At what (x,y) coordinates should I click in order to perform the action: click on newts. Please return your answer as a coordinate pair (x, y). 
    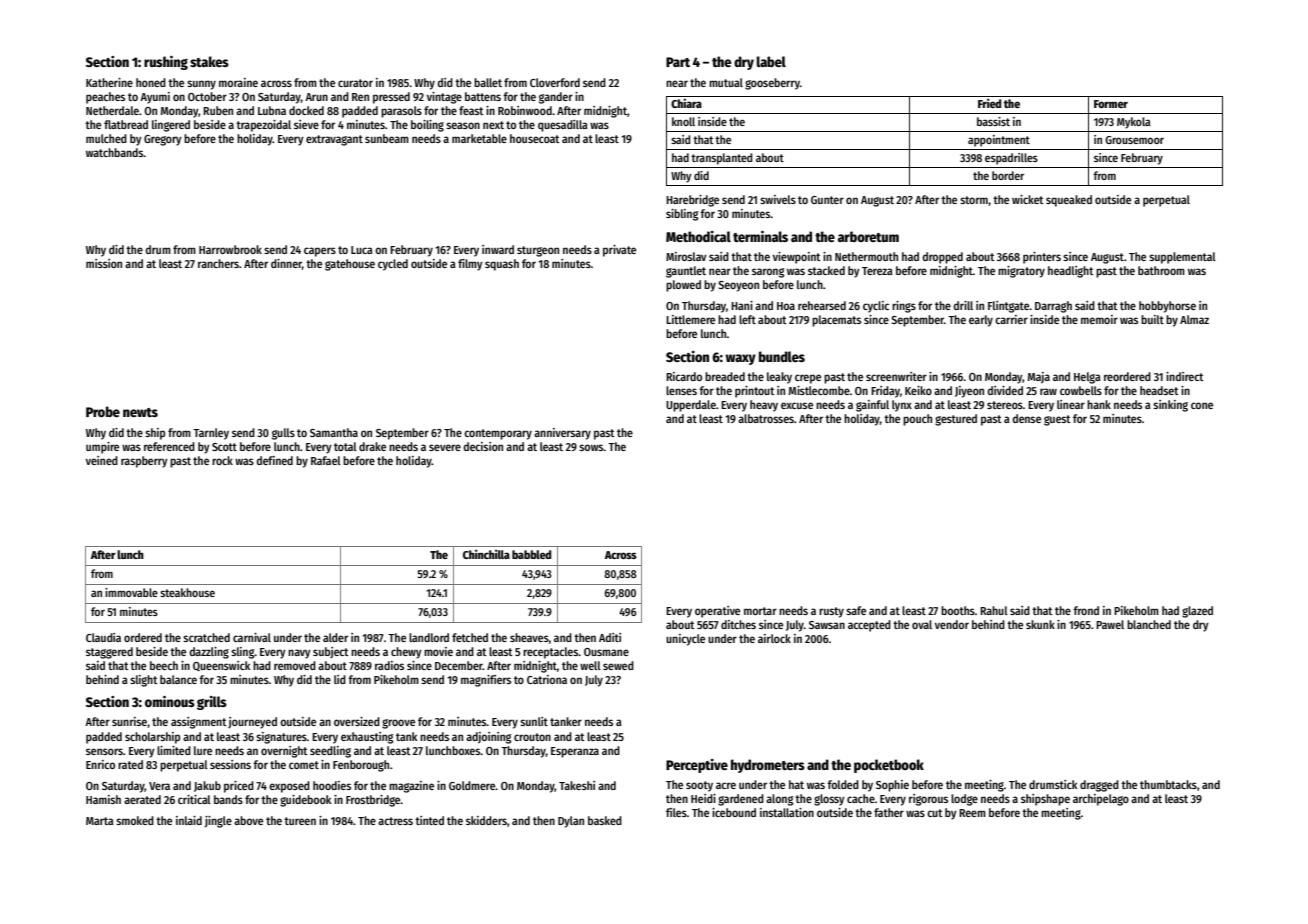
    Looking at the image, I should click on (140, 412).
